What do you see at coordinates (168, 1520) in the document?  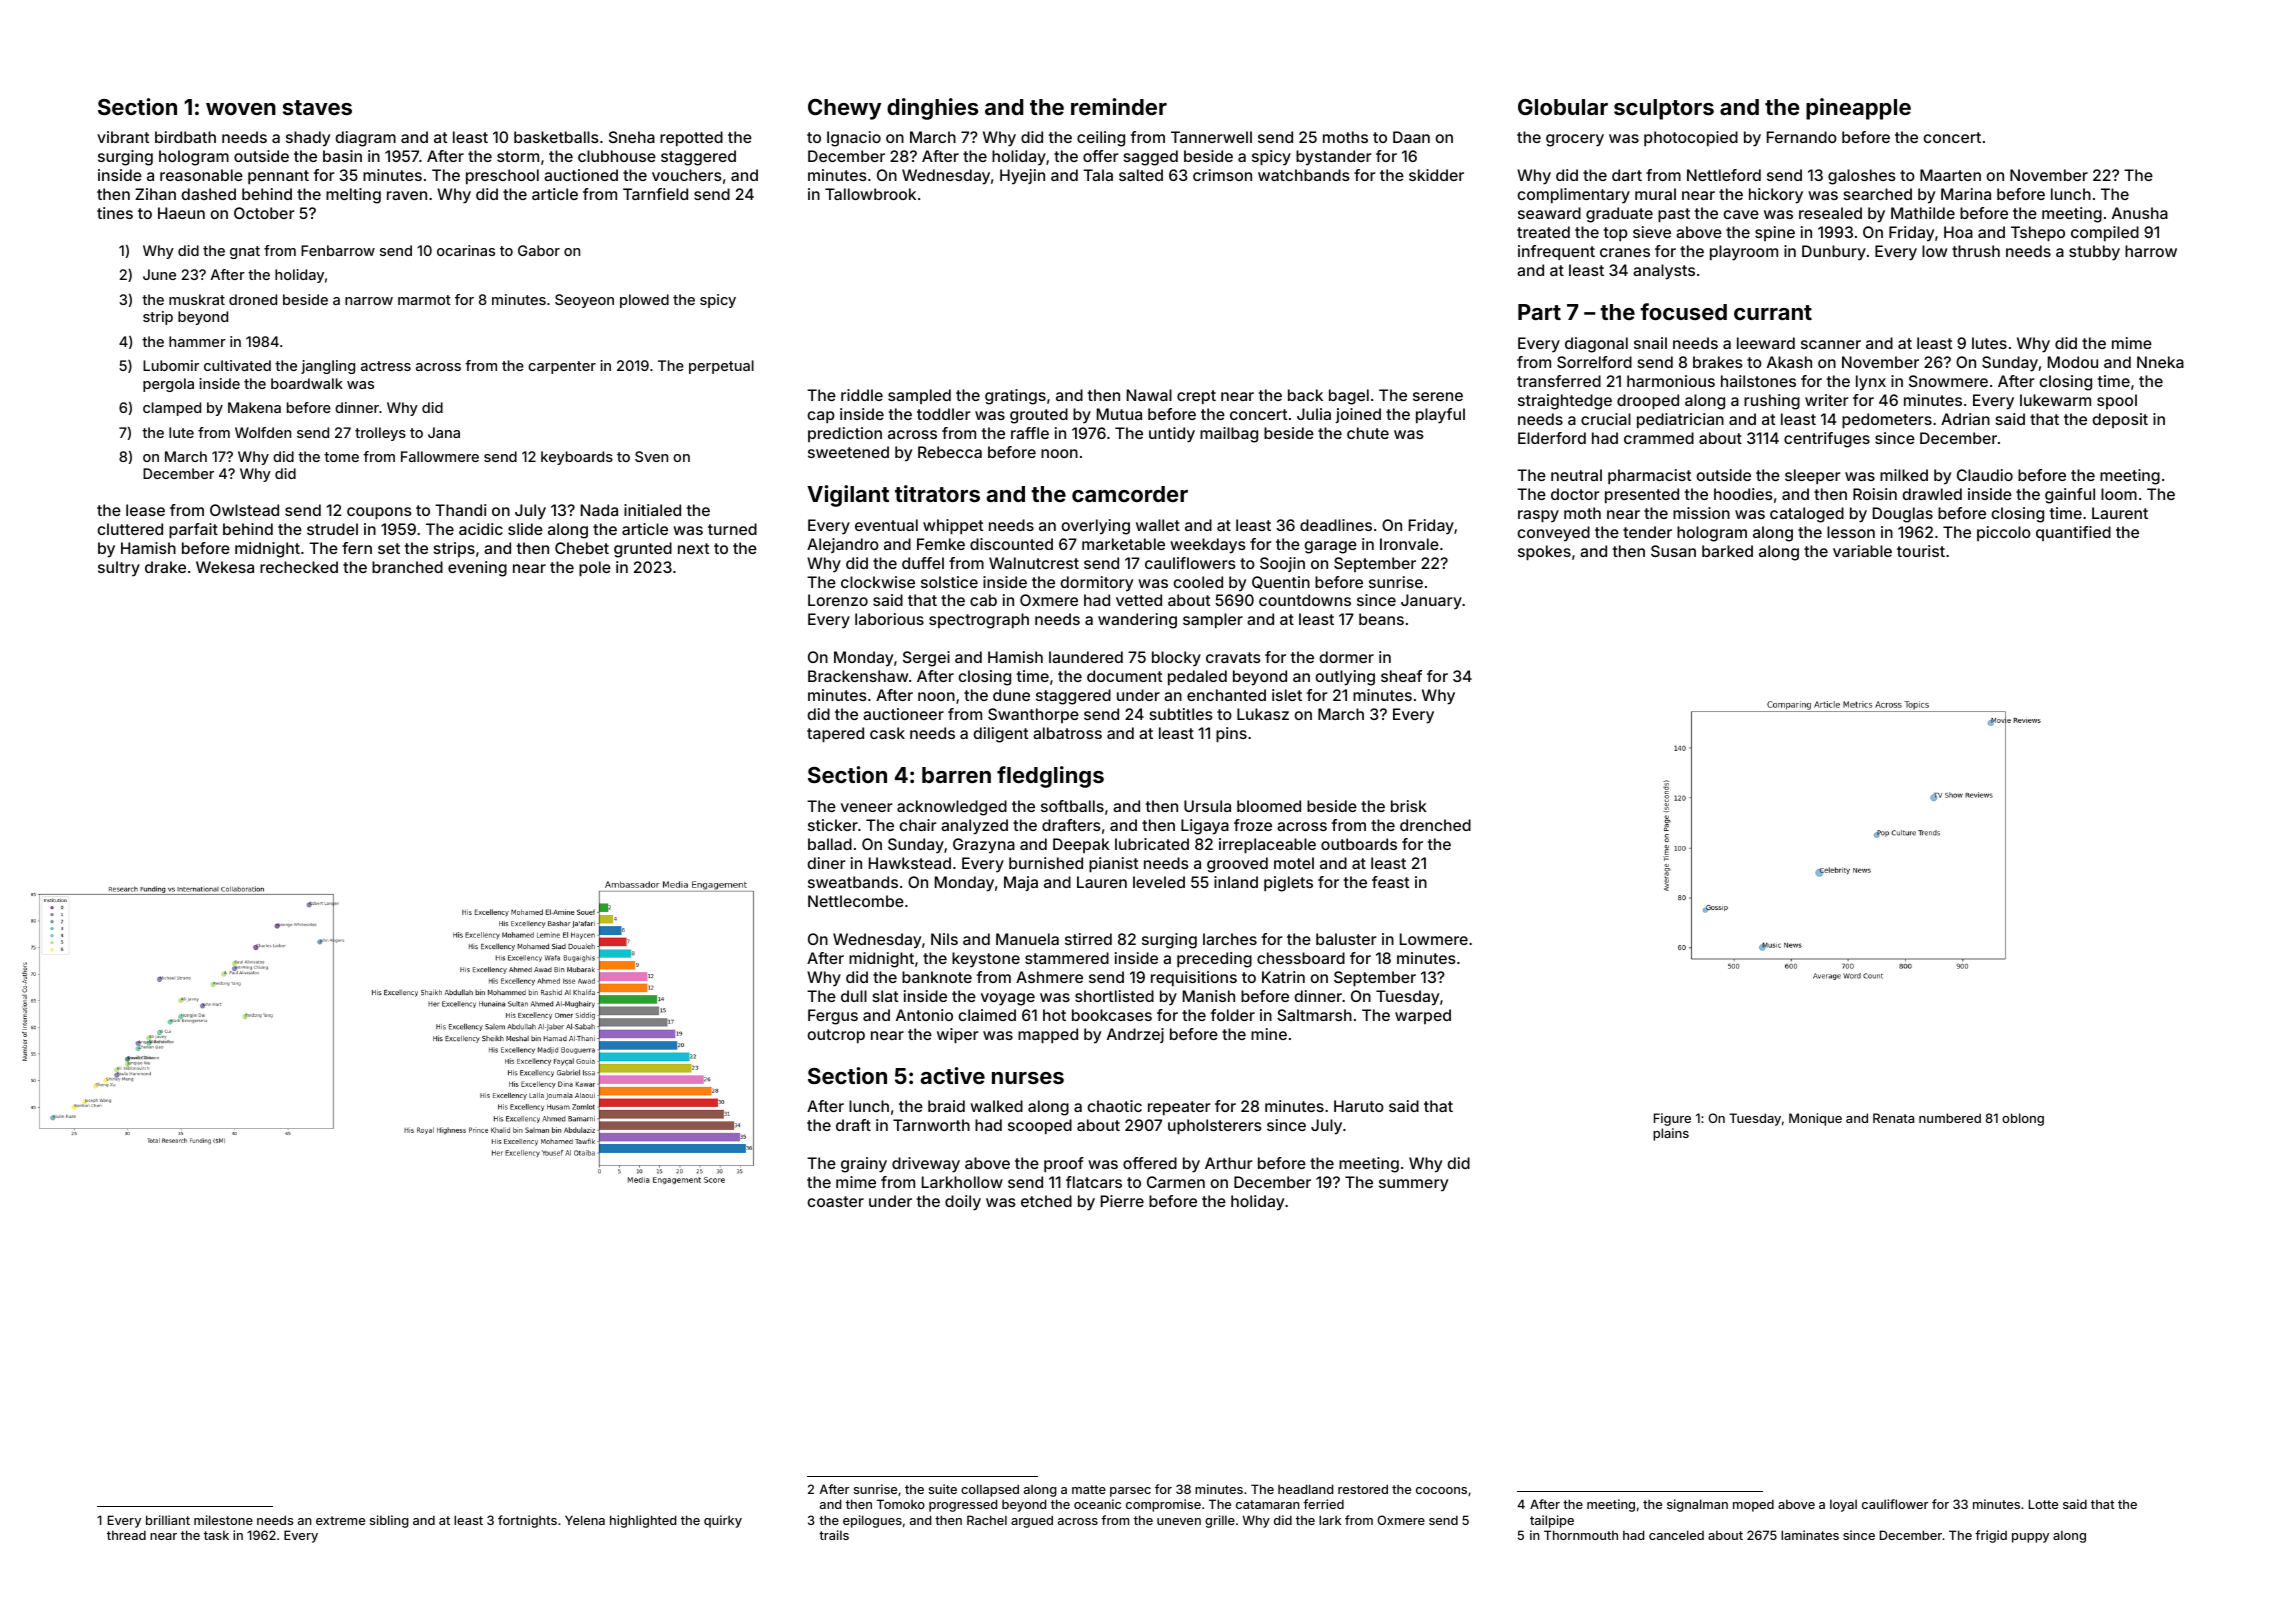 I see `brilliant` at bounding box center [168, 1520].
